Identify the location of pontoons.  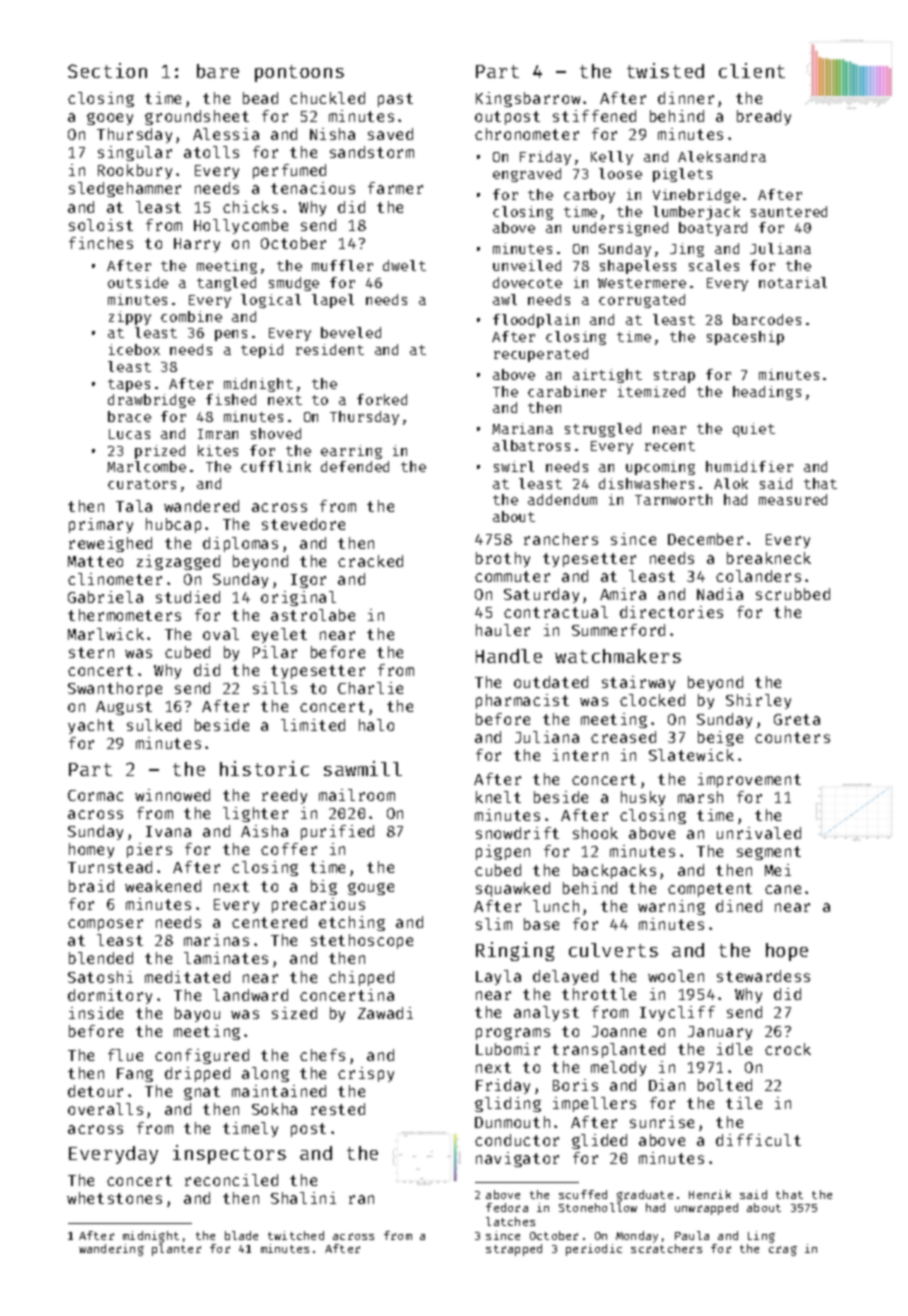
(299, 73).
